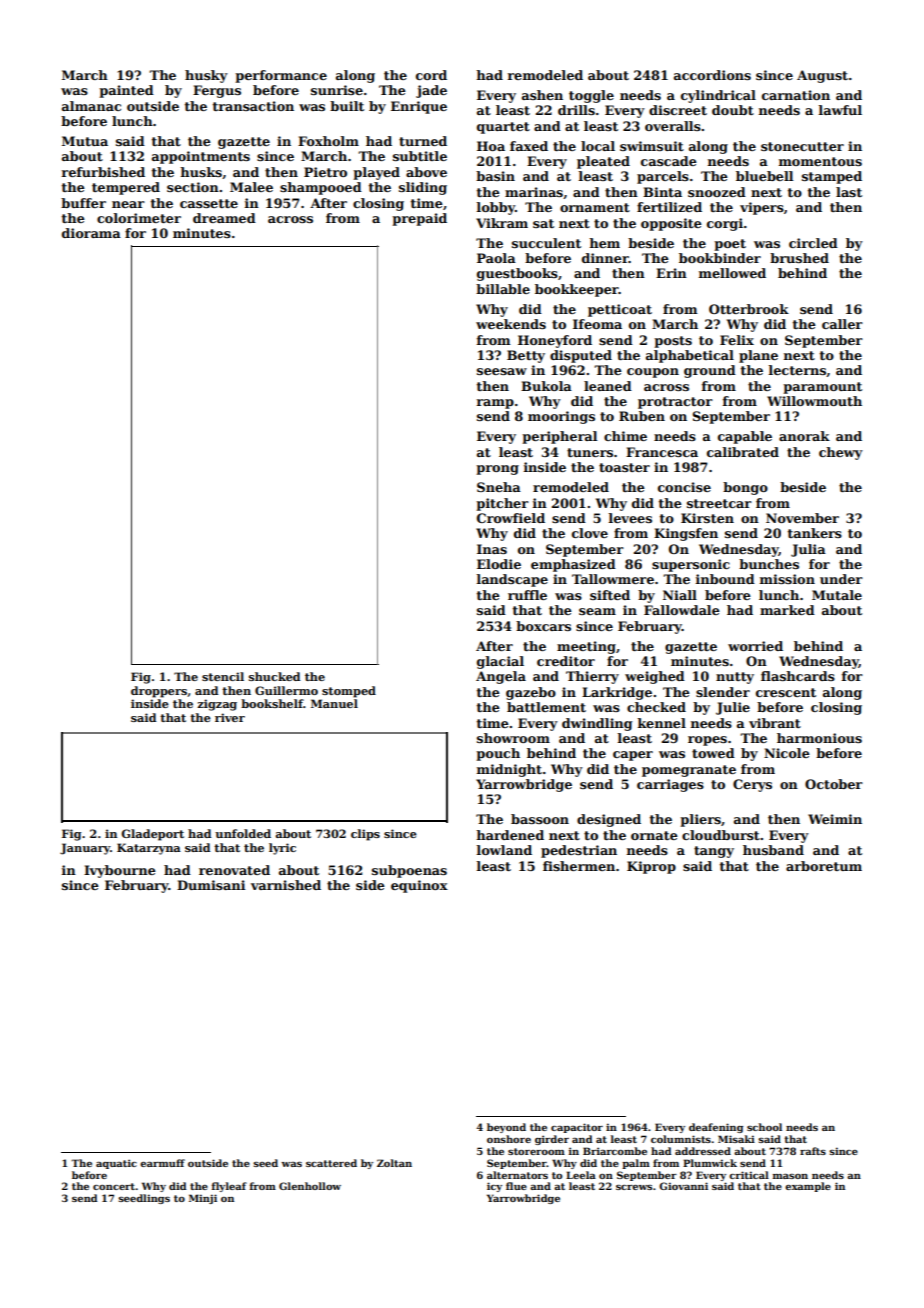 The image size is (924, 1308). Describe the element at coordinates (822, 76) in the document. I see `August` at that location.
